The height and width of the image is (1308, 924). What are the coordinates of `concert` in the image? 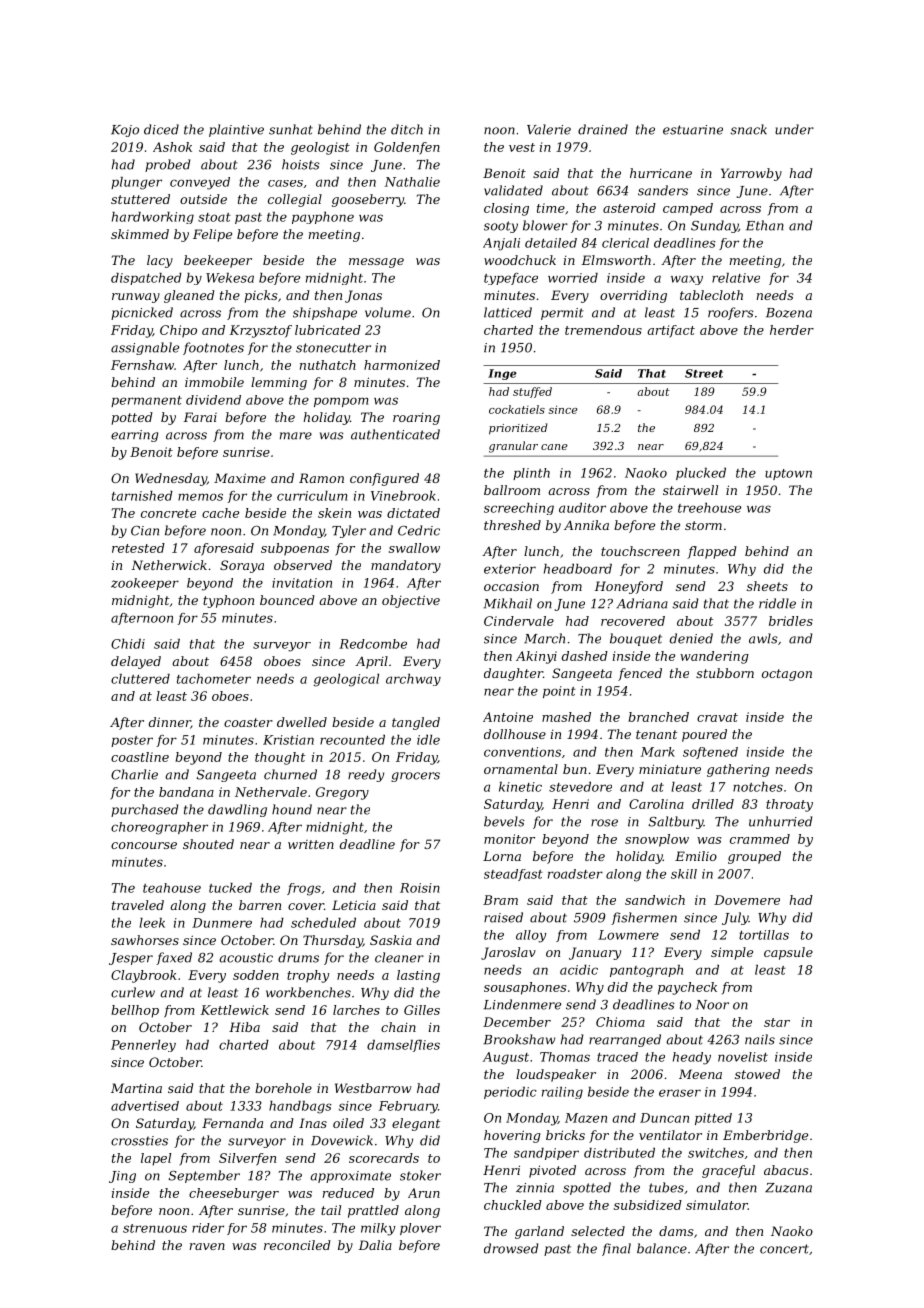 It's located at (784, 1249).
